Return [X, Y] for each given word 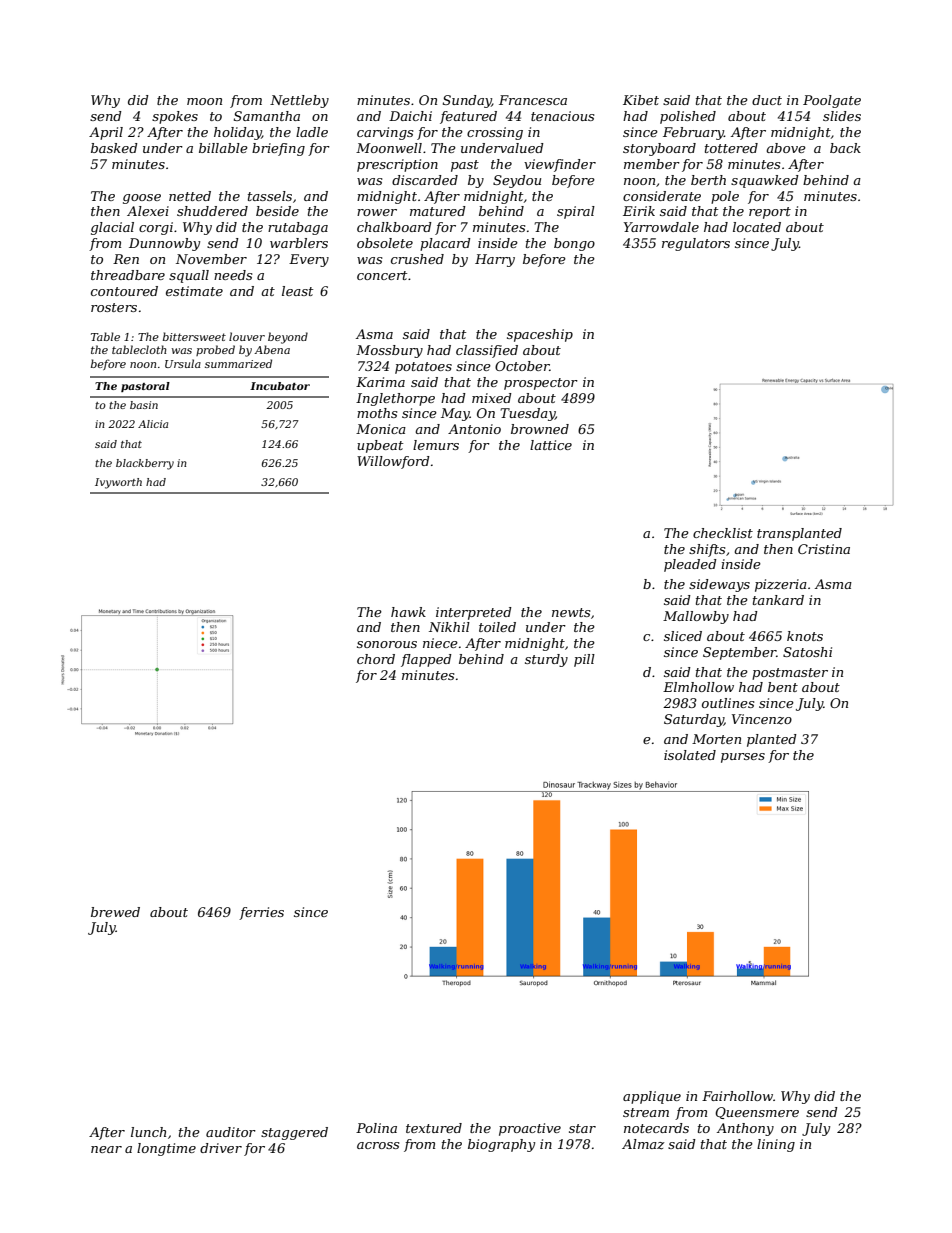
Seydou [517, 181]
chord [376, 659]
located [757, 227]
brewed [115, 912]
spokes [175, 117]
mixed [492, 398]
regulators [696, 244]
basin [144, 405]
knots [805, 636]
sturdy [546, 660]
